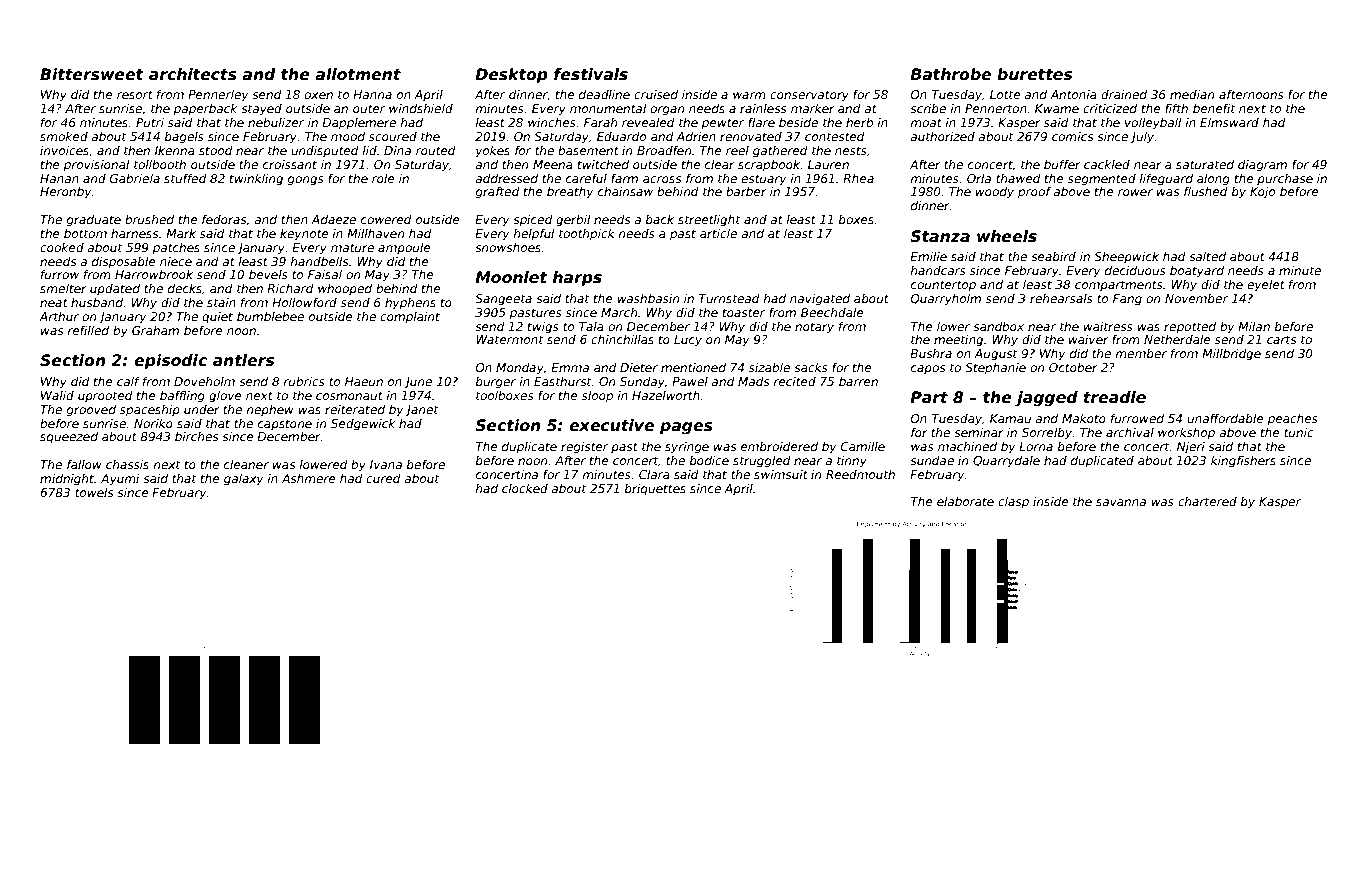 The image size is (1372, 887). What do you see at coordinates (1262, 166) in the document?
I see `diagram` at bounding box center [1262, 166].
